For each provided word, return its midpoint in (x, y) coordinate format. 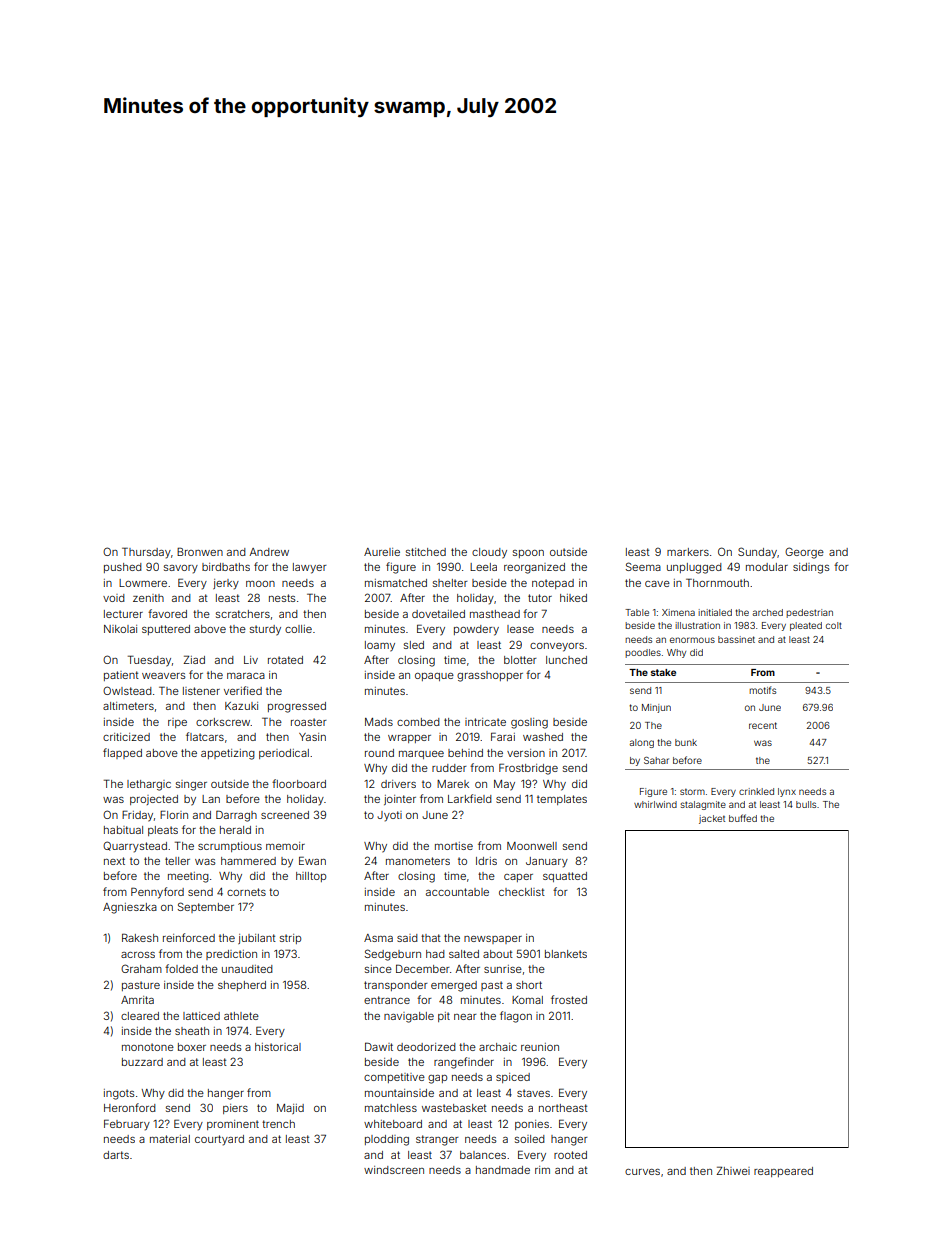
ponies (532, 1125)
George (804, 553)
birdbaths (226, 567)
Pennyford (157, 893)
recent (763, 725)
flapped (122, 753)
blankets (566, 954)
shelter (450, 583)
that (431, 938)
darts (116, 1155)
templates (562, 800)
